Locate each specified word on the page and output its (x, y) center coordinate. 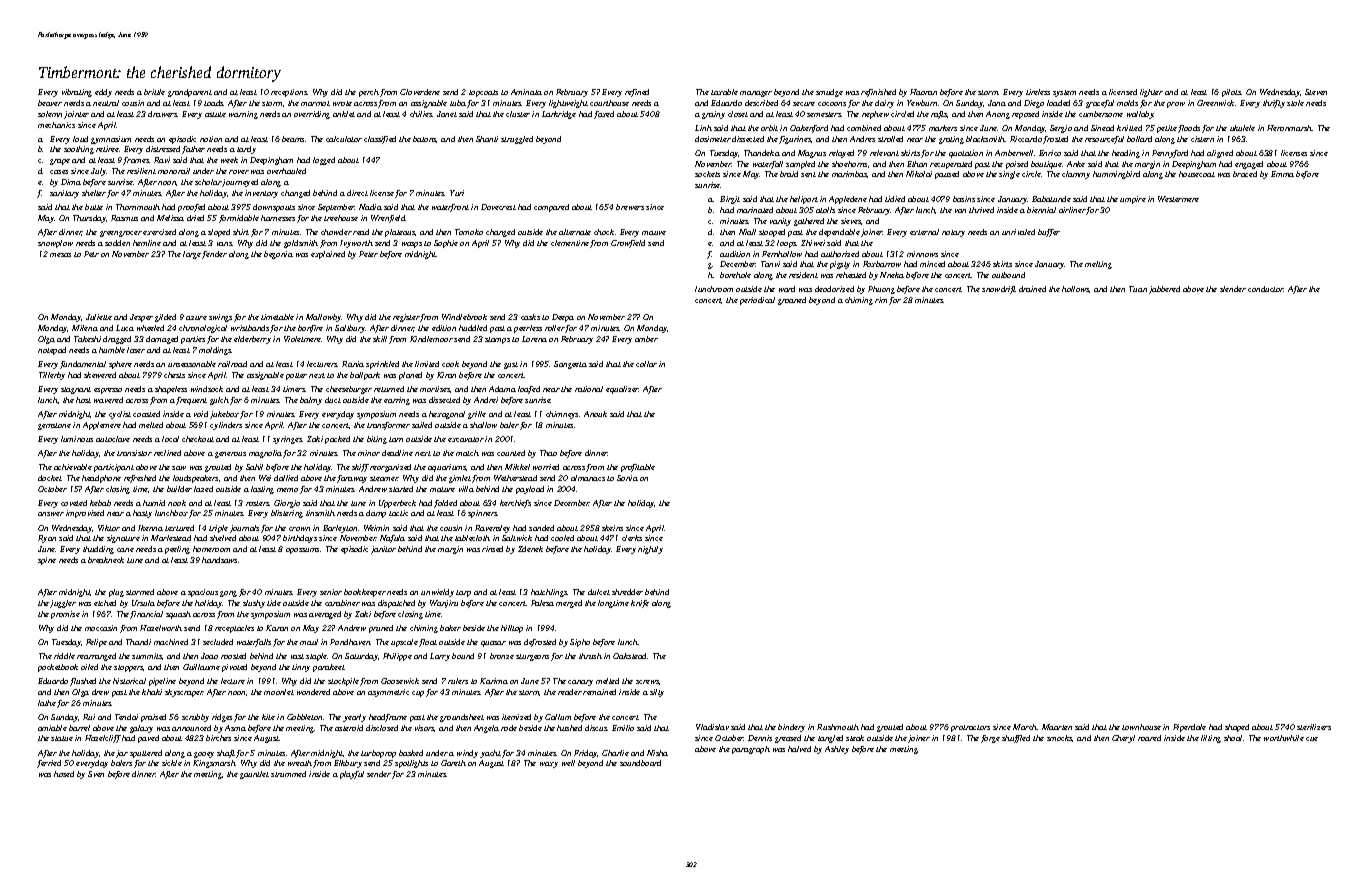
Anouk (595, 414)
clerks (632, 538)
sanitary (64, 194)
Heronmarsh (1289, 128)
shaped (1237, 728)
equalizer (622, 390)
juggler (63, 604)
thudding (98, 550)
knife (640, 604)
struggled (517, 140)
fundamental (83, 365)
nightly (650, 550)
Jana (997, 103)
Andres (862, 139)
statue (62, 738)
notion (211, 139)
